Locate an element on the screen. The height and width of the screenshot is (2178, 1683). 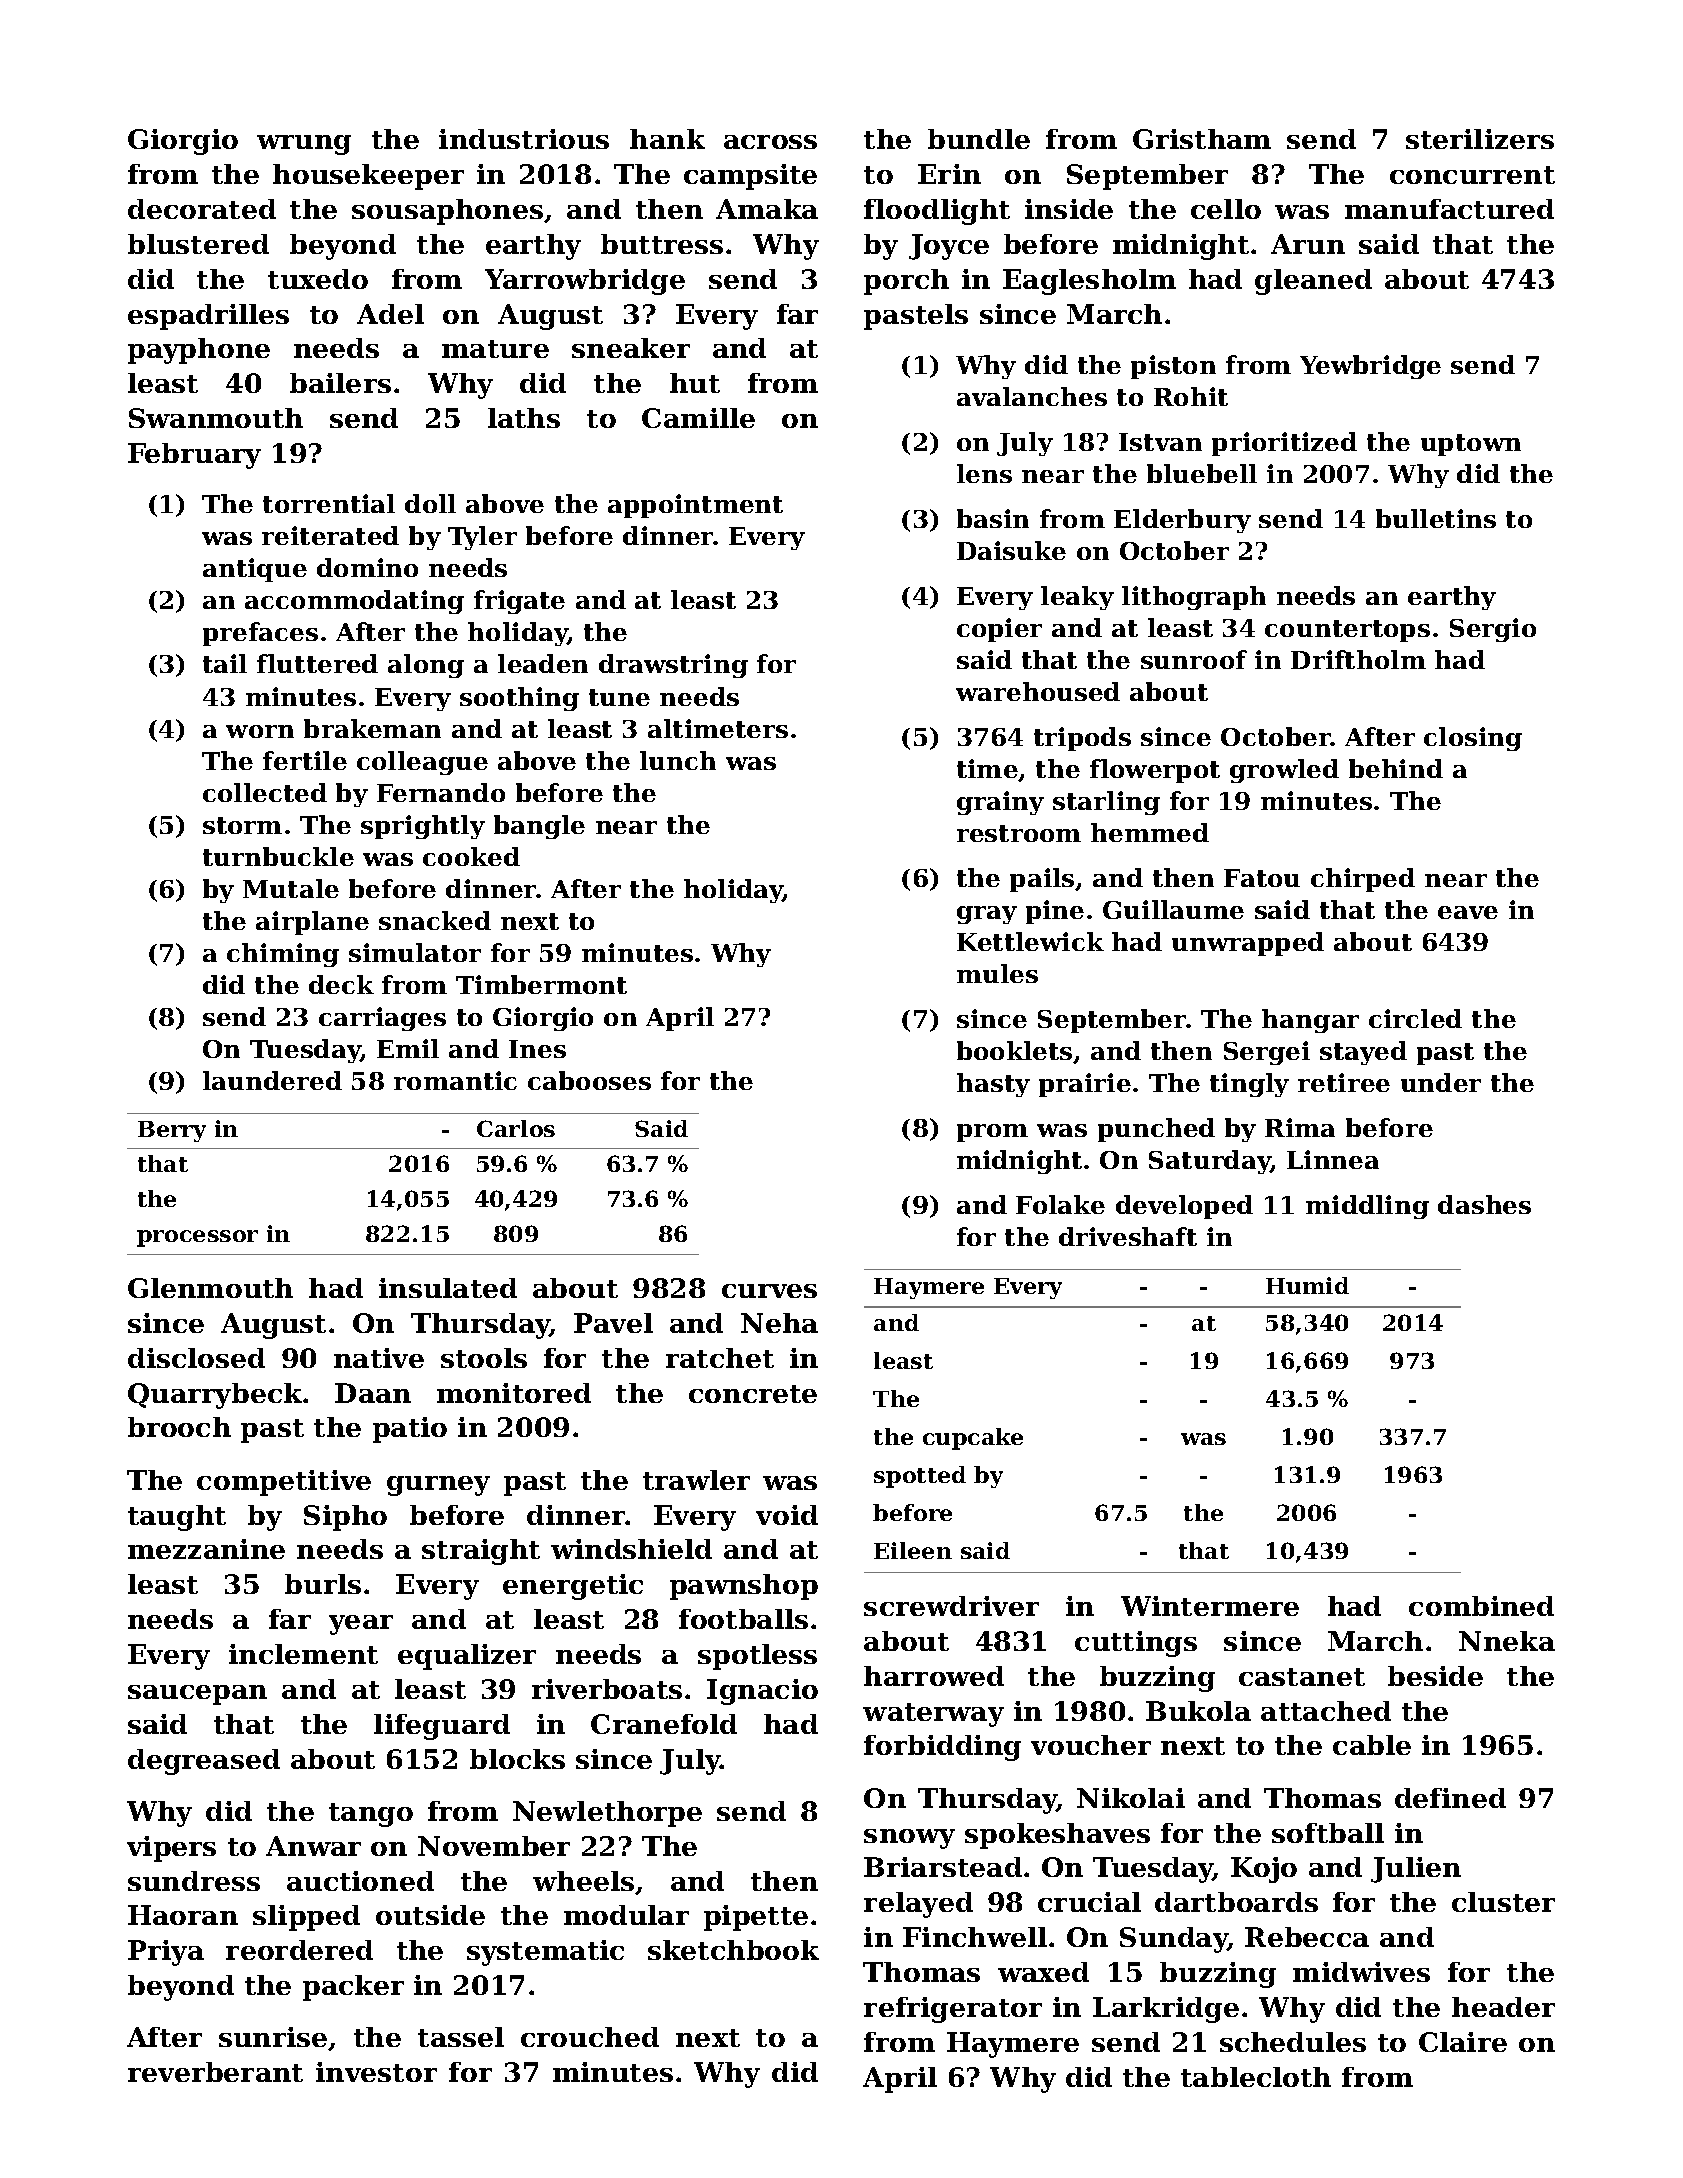
defined is located at coordinates (1450, 1798).
